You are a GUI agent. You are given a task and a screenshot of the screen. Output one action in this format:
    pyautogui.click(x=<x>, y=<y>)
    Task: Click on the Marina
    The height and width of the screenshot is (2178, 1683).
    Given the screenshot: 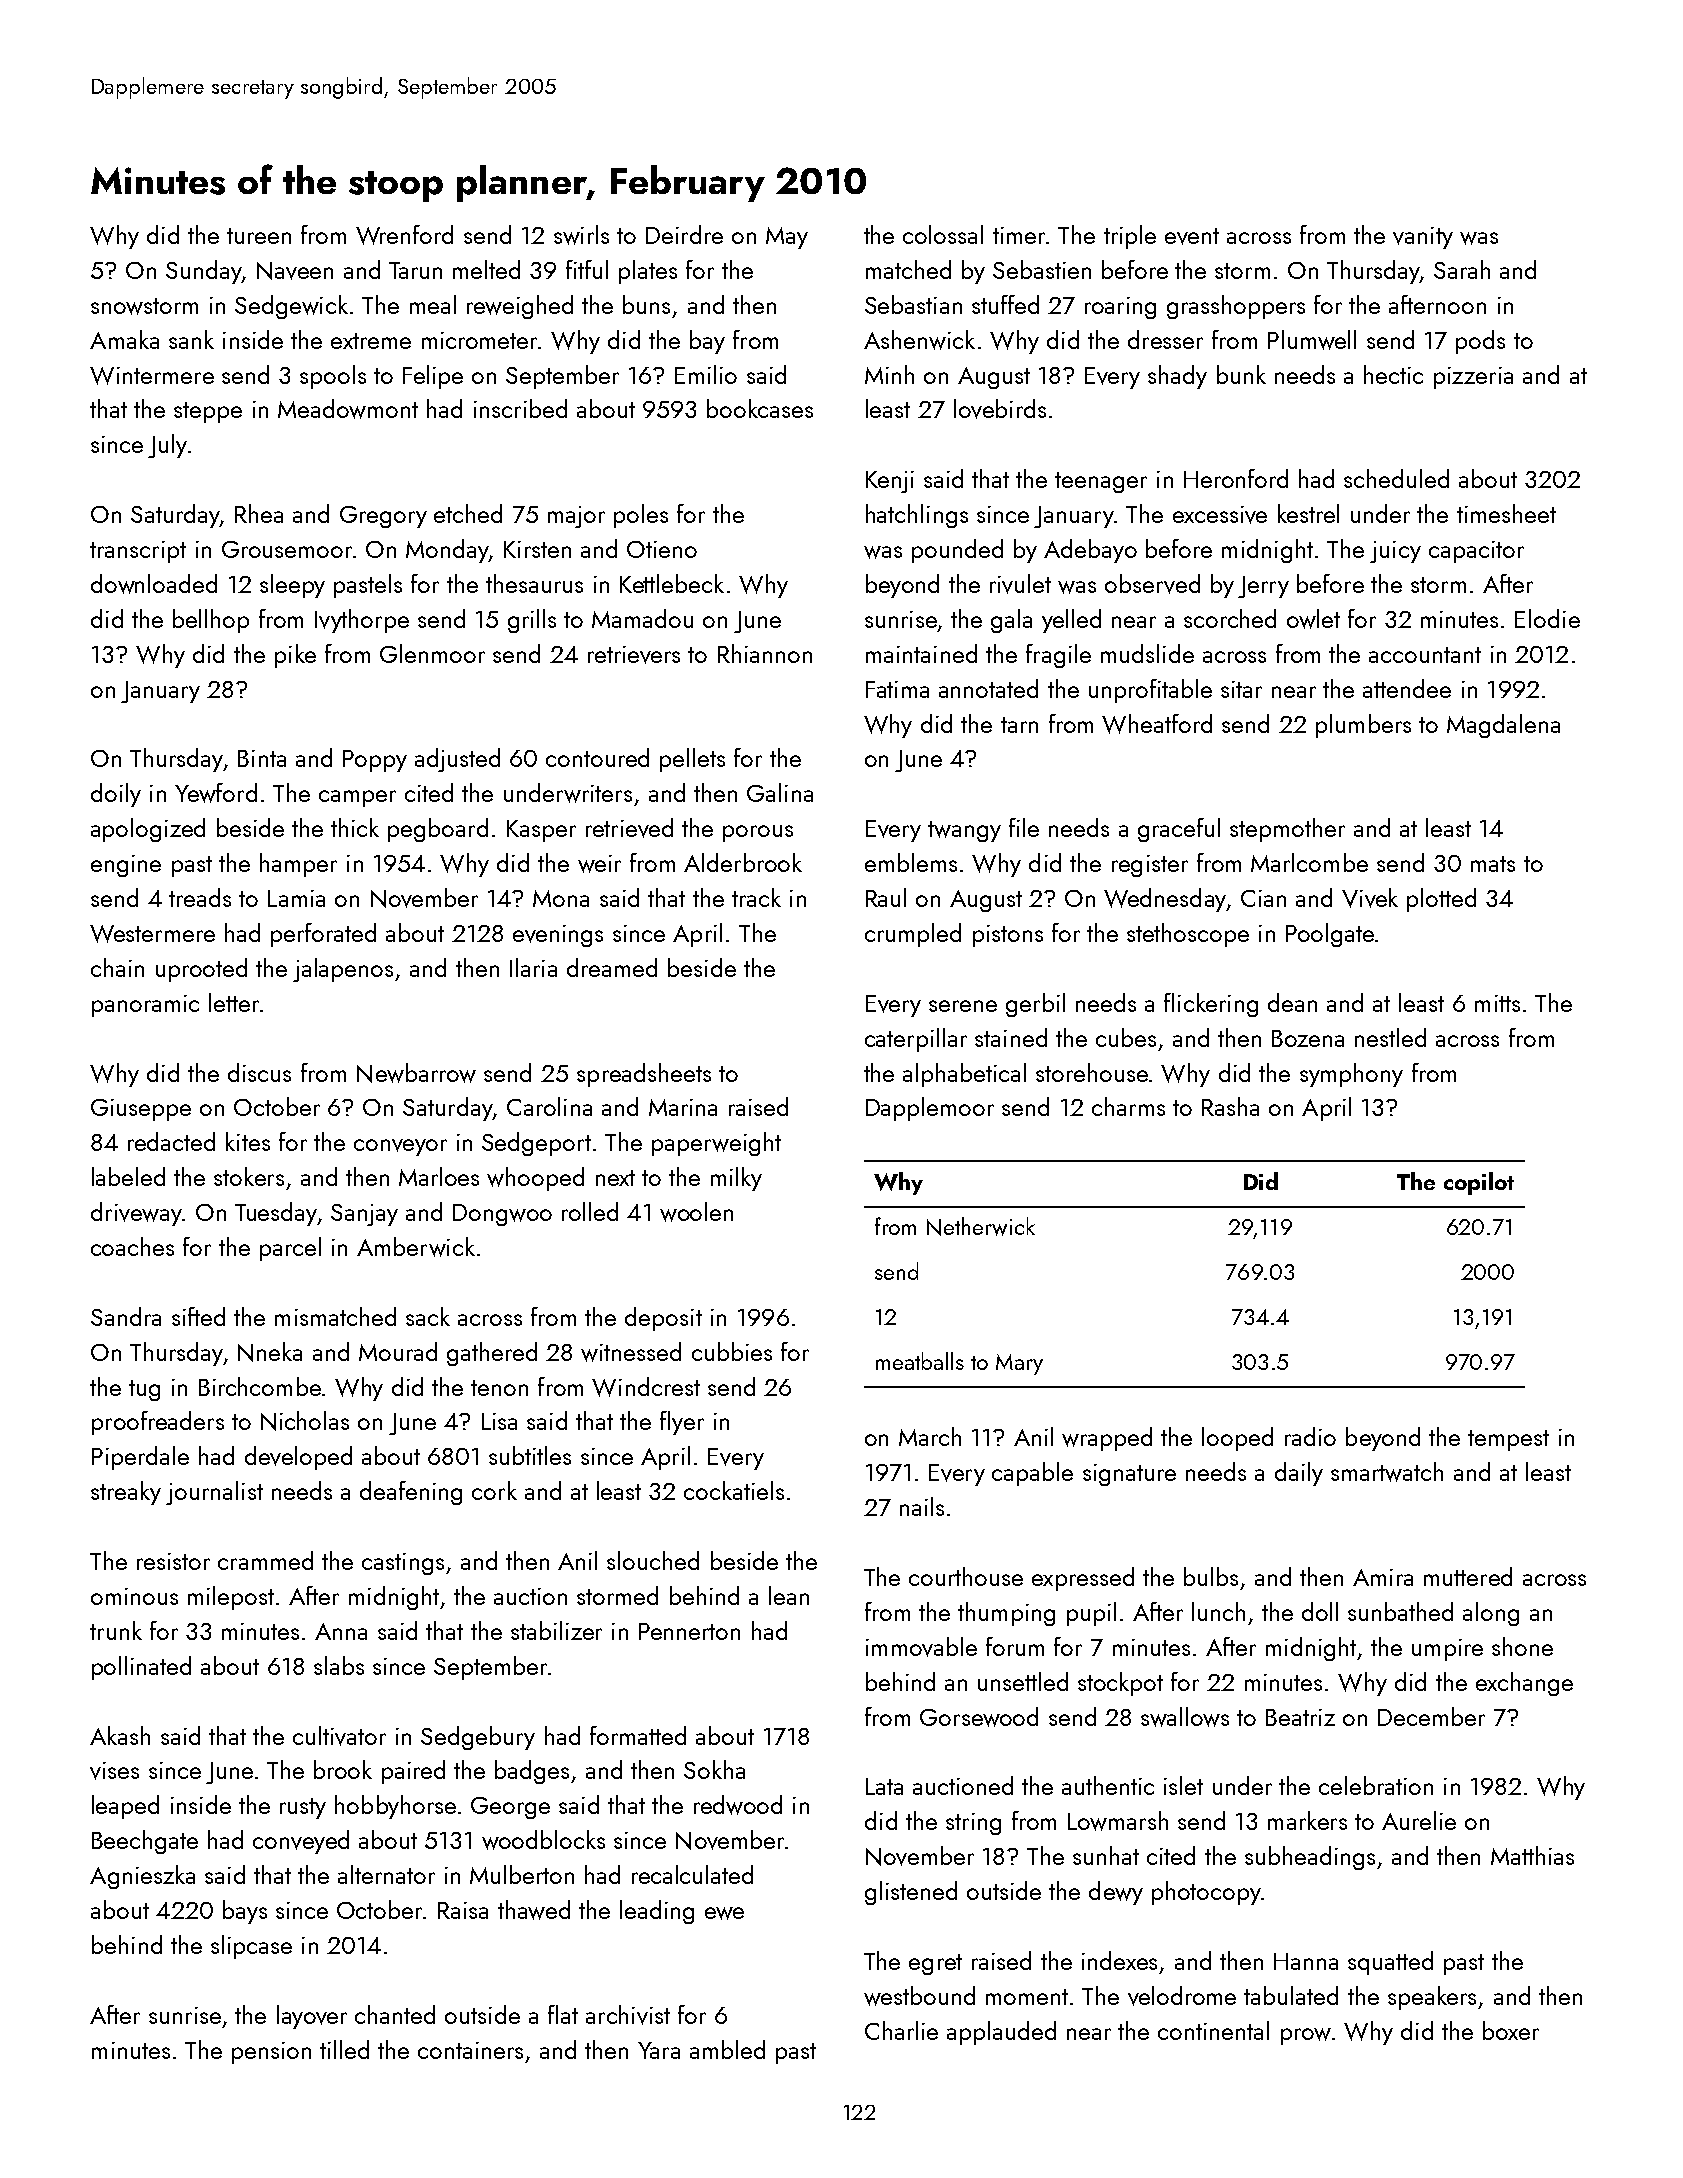 What is the action you would take?
    pyautogui.click(x=683, y=1107)
